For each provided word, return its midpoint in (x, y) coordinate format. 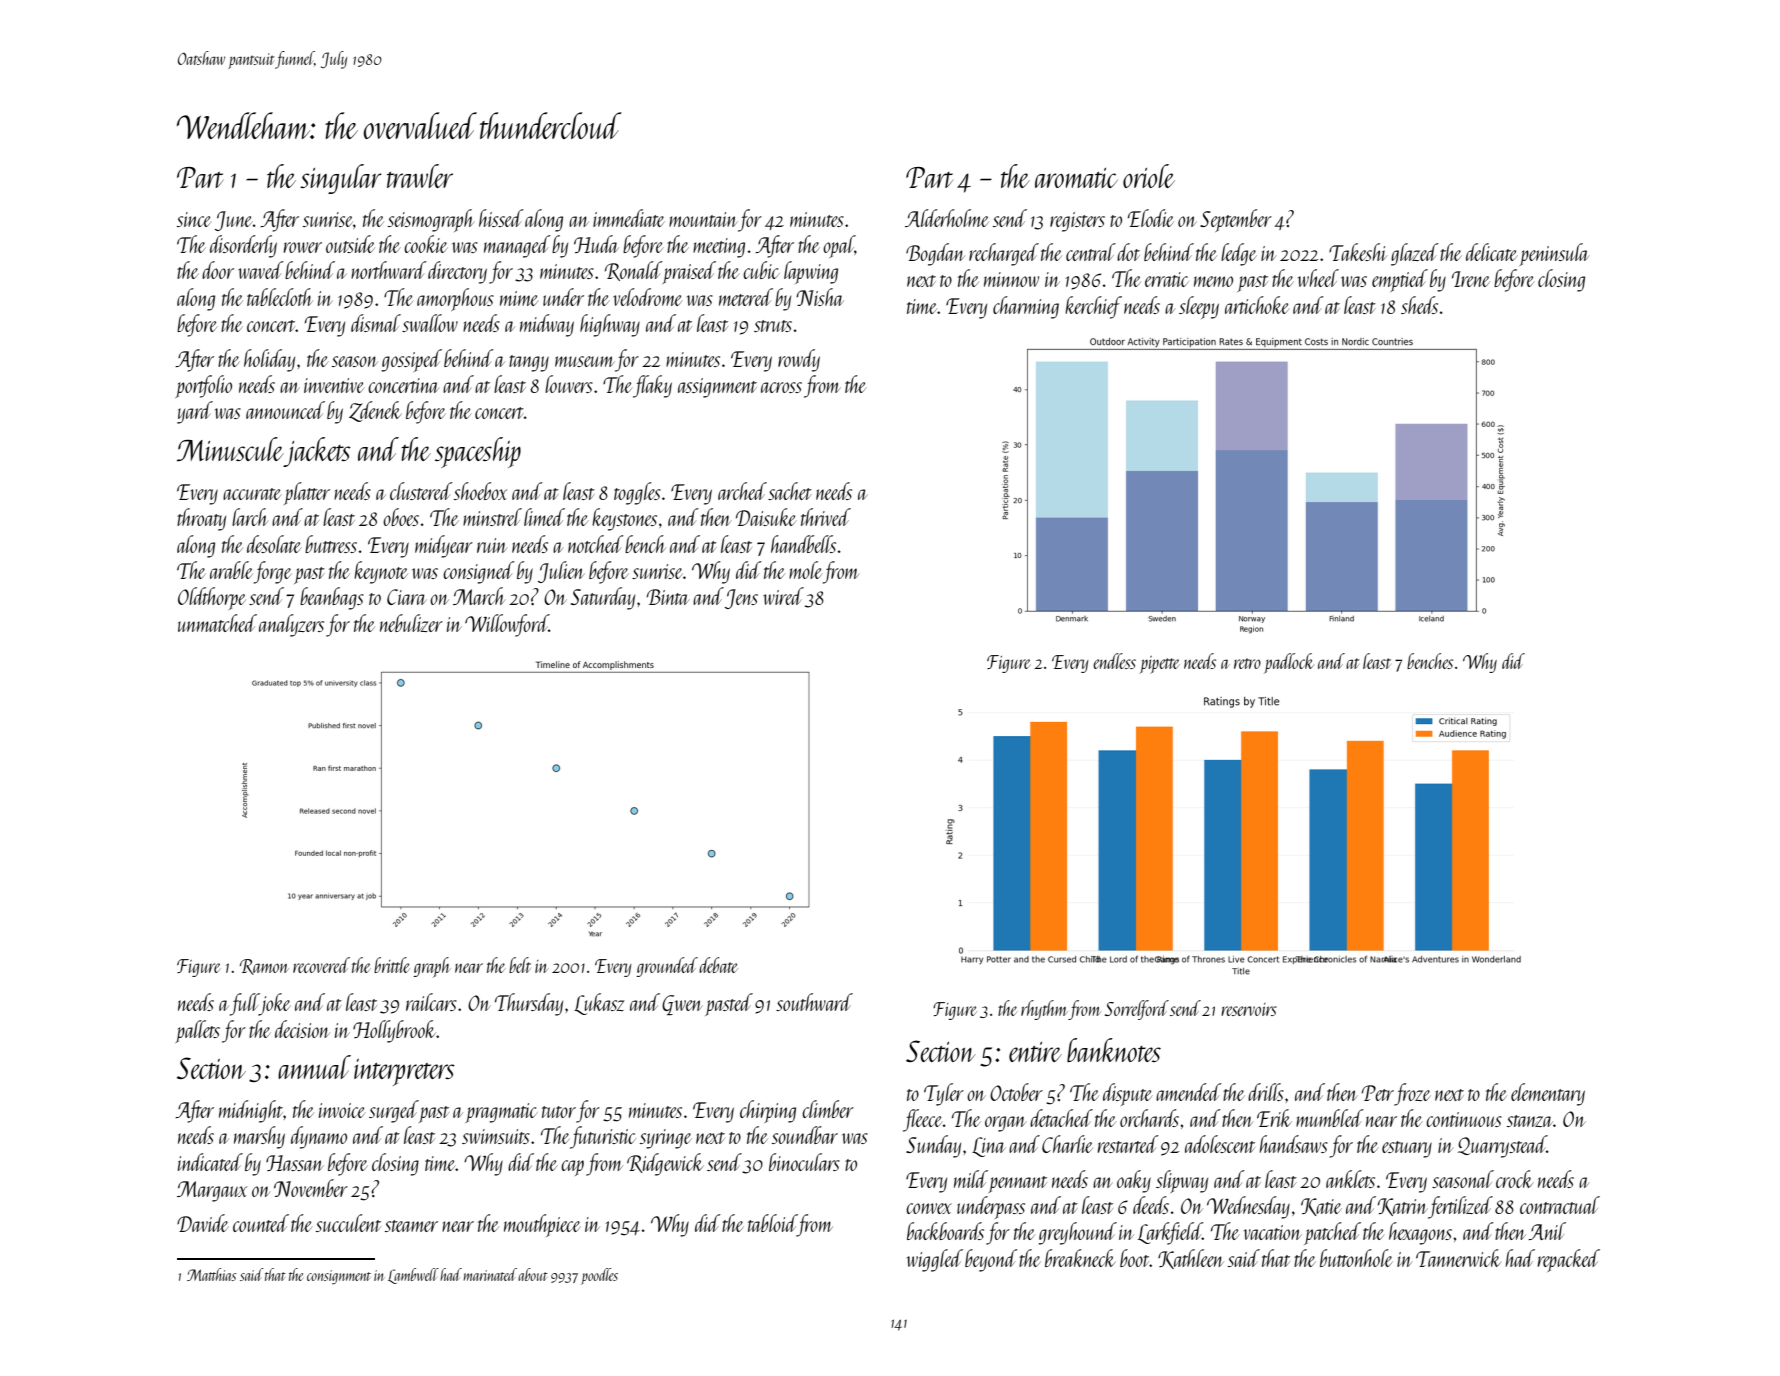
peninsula (1554, 254)
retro (1247, 663)
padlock (1289, 663)
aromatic (1076, 178)
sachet (790, 491)
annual (314, 1067)
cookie (426, 244)
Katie (1321, 1207)
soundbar (805, 1135)
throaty (201, 519)
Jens (741, 599)
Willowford (507, 625)
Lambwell (413, 1276)
